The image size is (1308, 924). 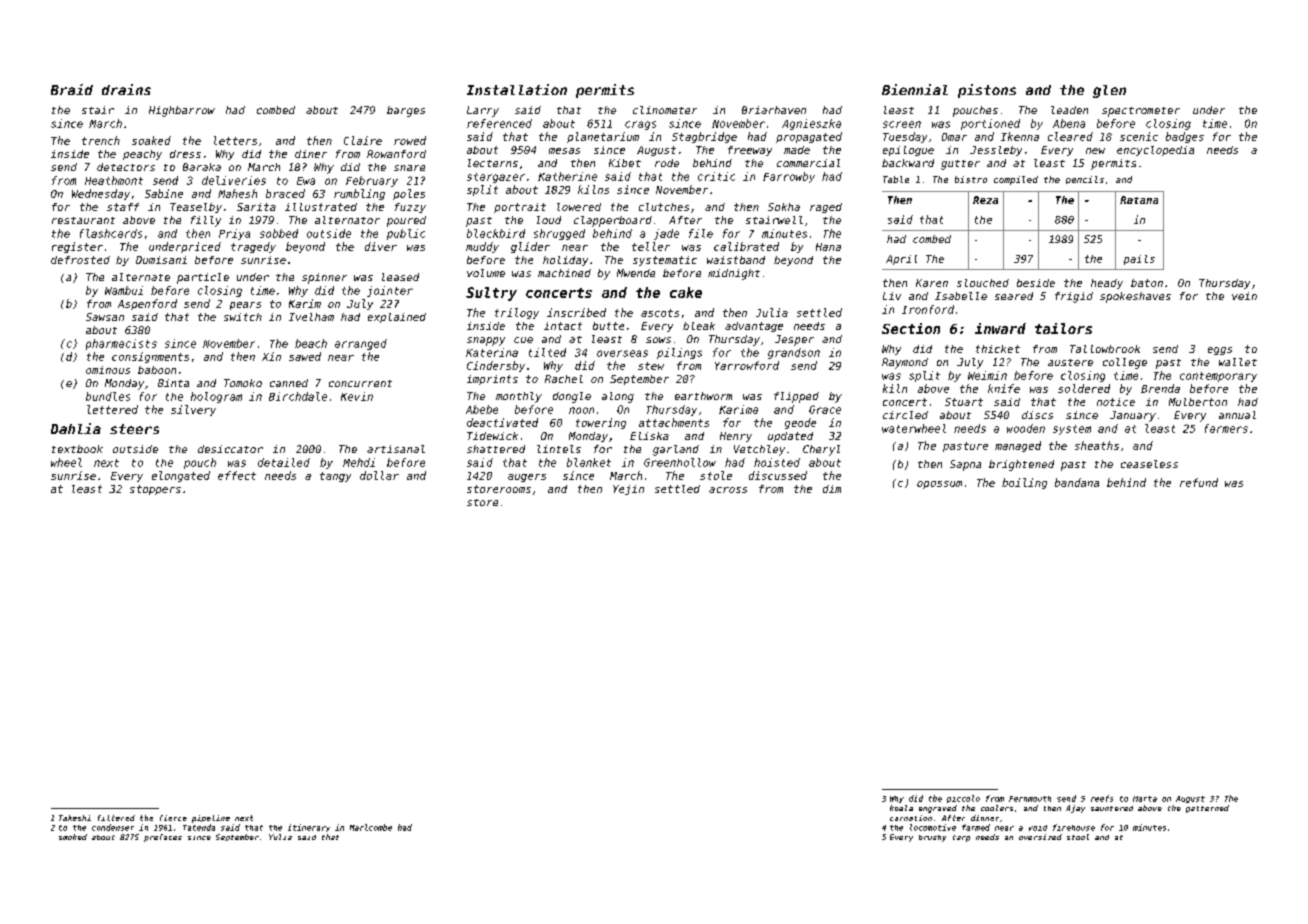 I want to click on Heathmont, so click(x=114, y=180).
